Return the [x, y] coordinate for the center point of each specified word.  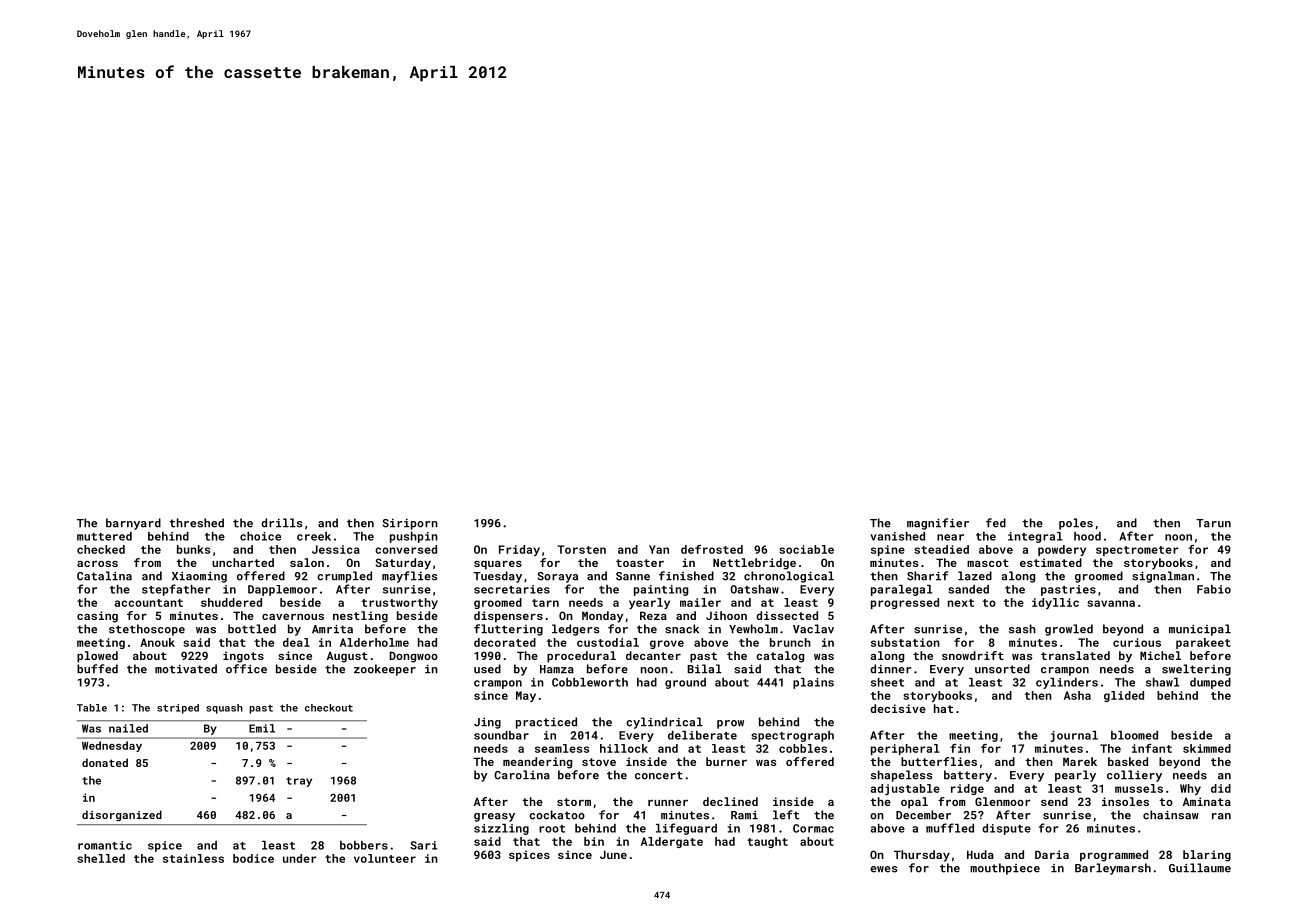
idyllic [1055, 603]
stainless [193, 858]
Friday [519, 550]
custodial [608, 642]
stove [599, 762]
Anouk [157, 642]
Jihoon [726, 615]
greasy [494, 817]
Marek [1080, 761]
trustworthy [400, 603]
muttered [104, 536]
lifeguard [686, 829]
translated [1075, 655]
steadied [941, 549]
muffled [950, 828]
